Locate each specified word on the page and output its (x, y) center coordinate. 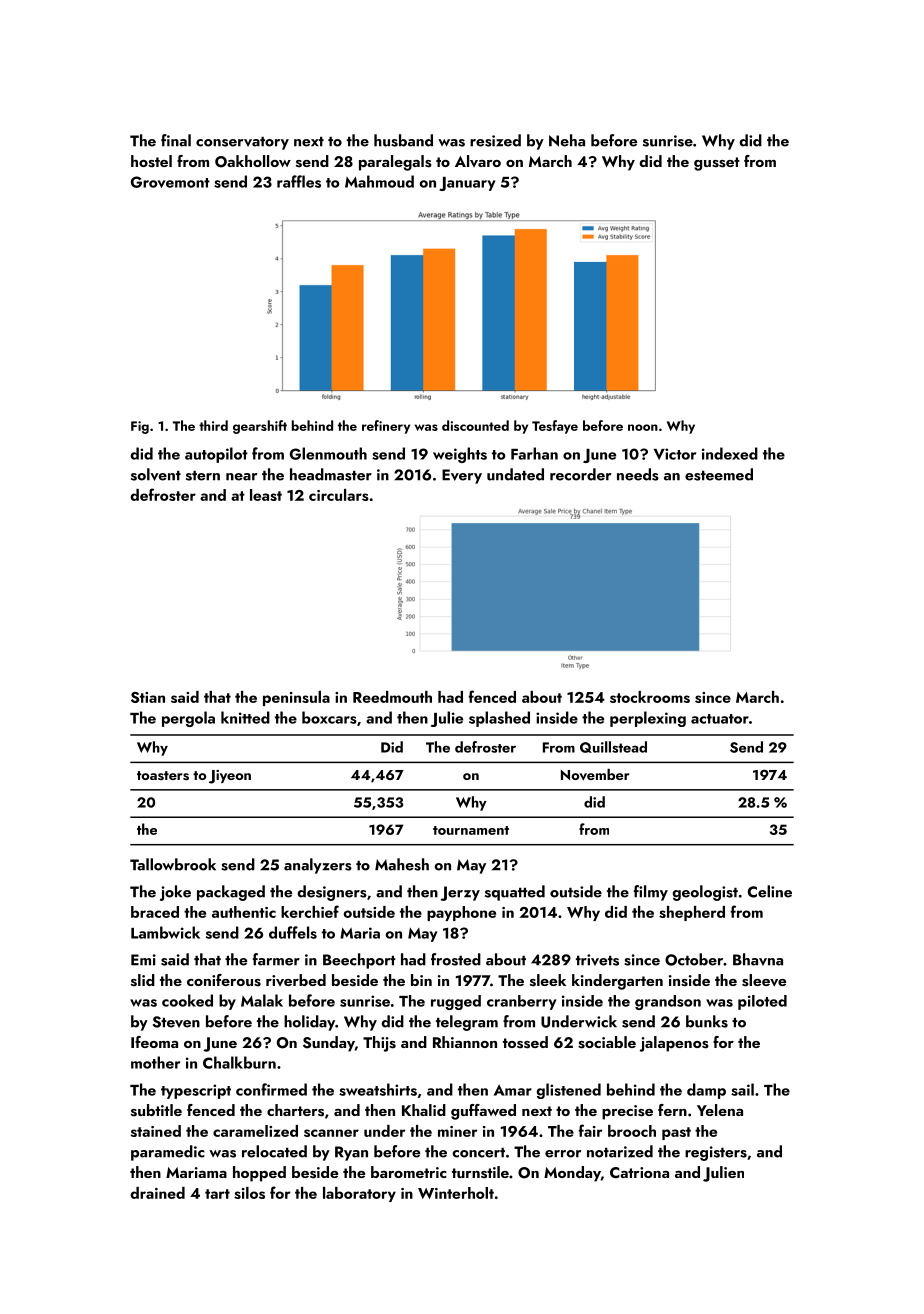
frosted (456, 959)
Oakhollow (253, 161)
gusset (717, 164)
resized (495, 140)
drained (157, 1193)
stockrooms (650, 697)
